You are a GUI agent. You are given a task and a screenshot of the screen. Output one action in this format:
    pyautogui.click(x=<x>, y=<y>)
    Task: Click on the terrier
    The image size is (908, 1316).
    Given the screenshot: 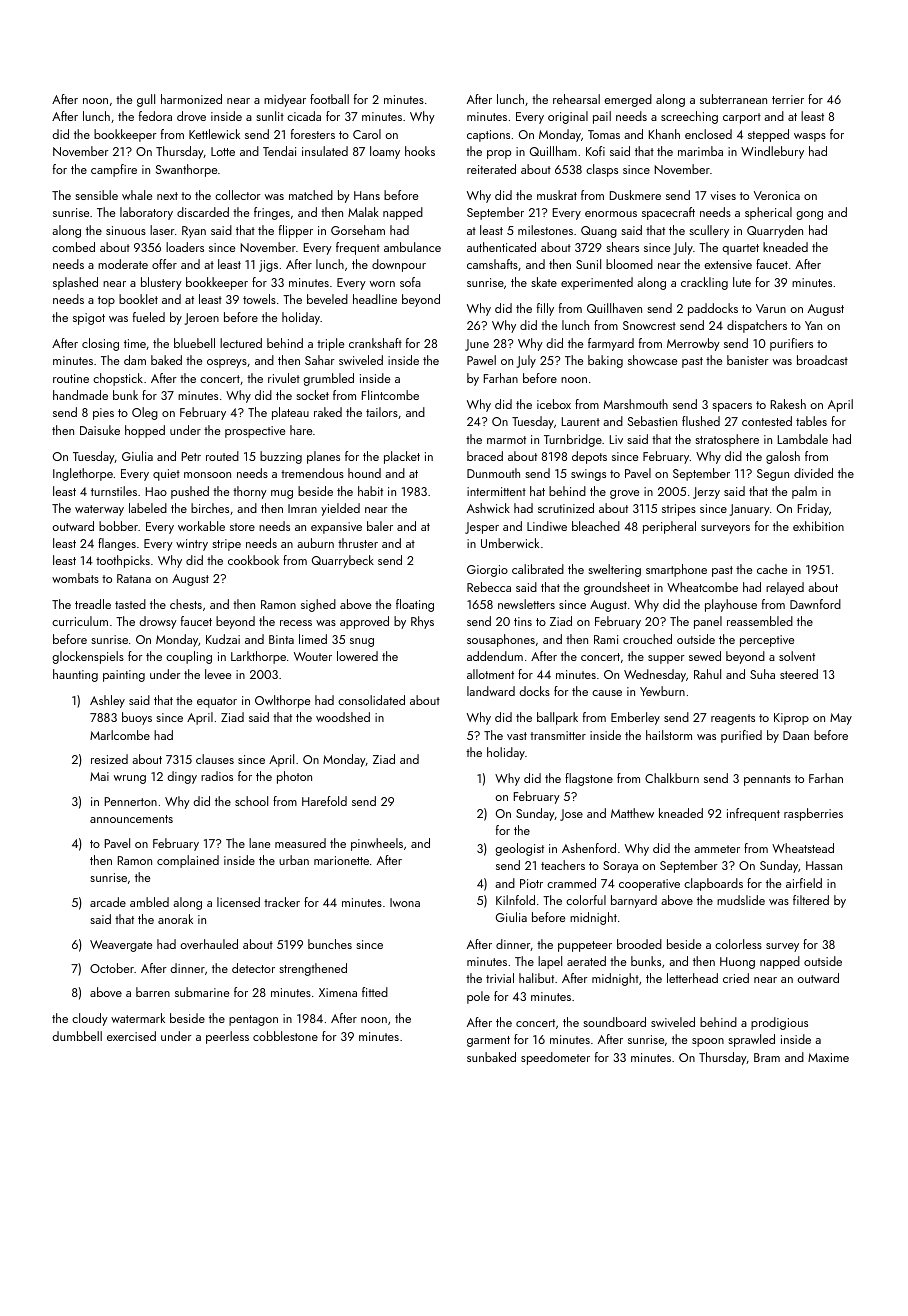 What is the action you would take?
    pyautogui.click(x=788, y=99)
